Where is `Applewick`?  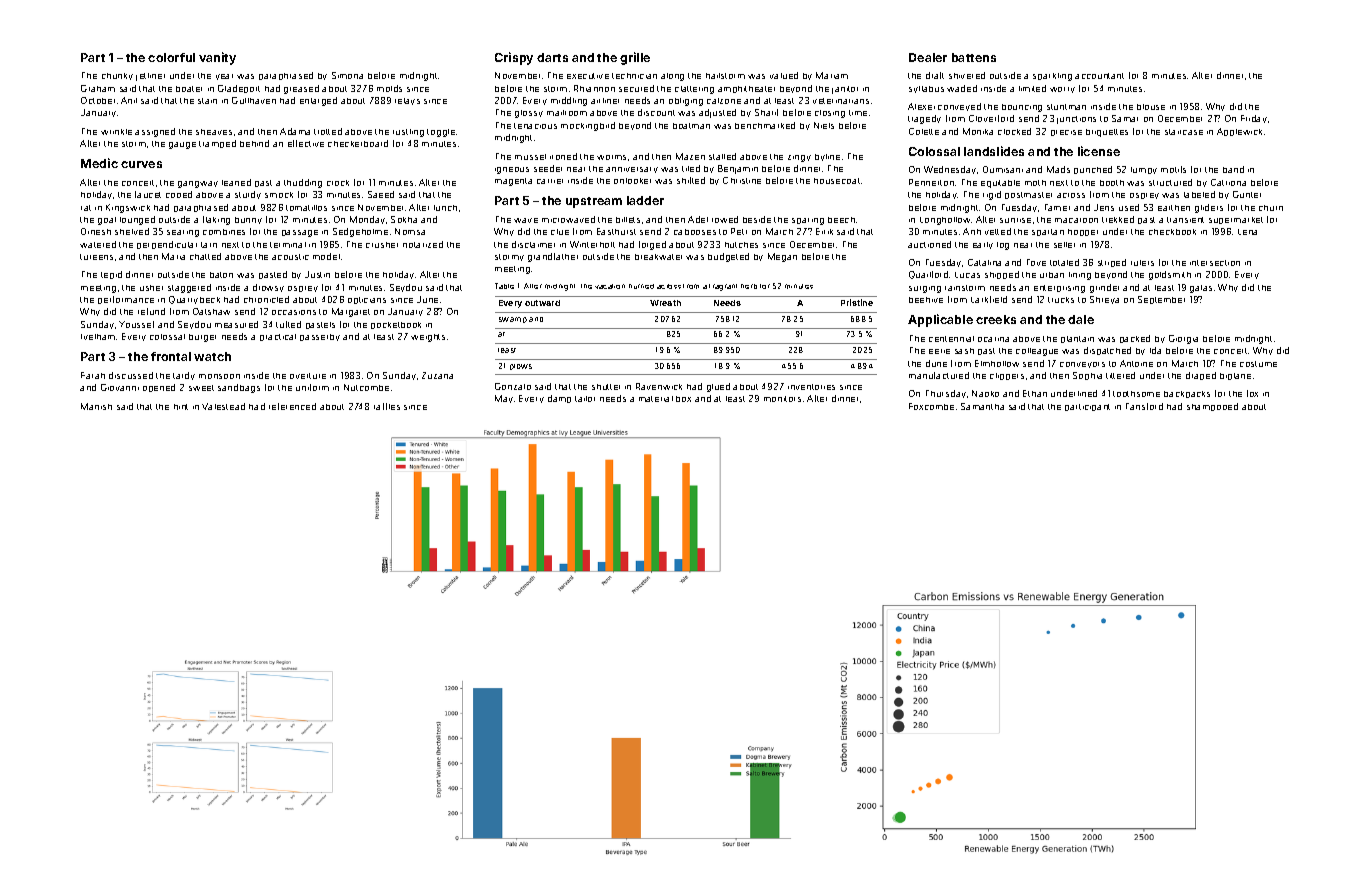
Applewick is located at coordinates (1239, 132).
